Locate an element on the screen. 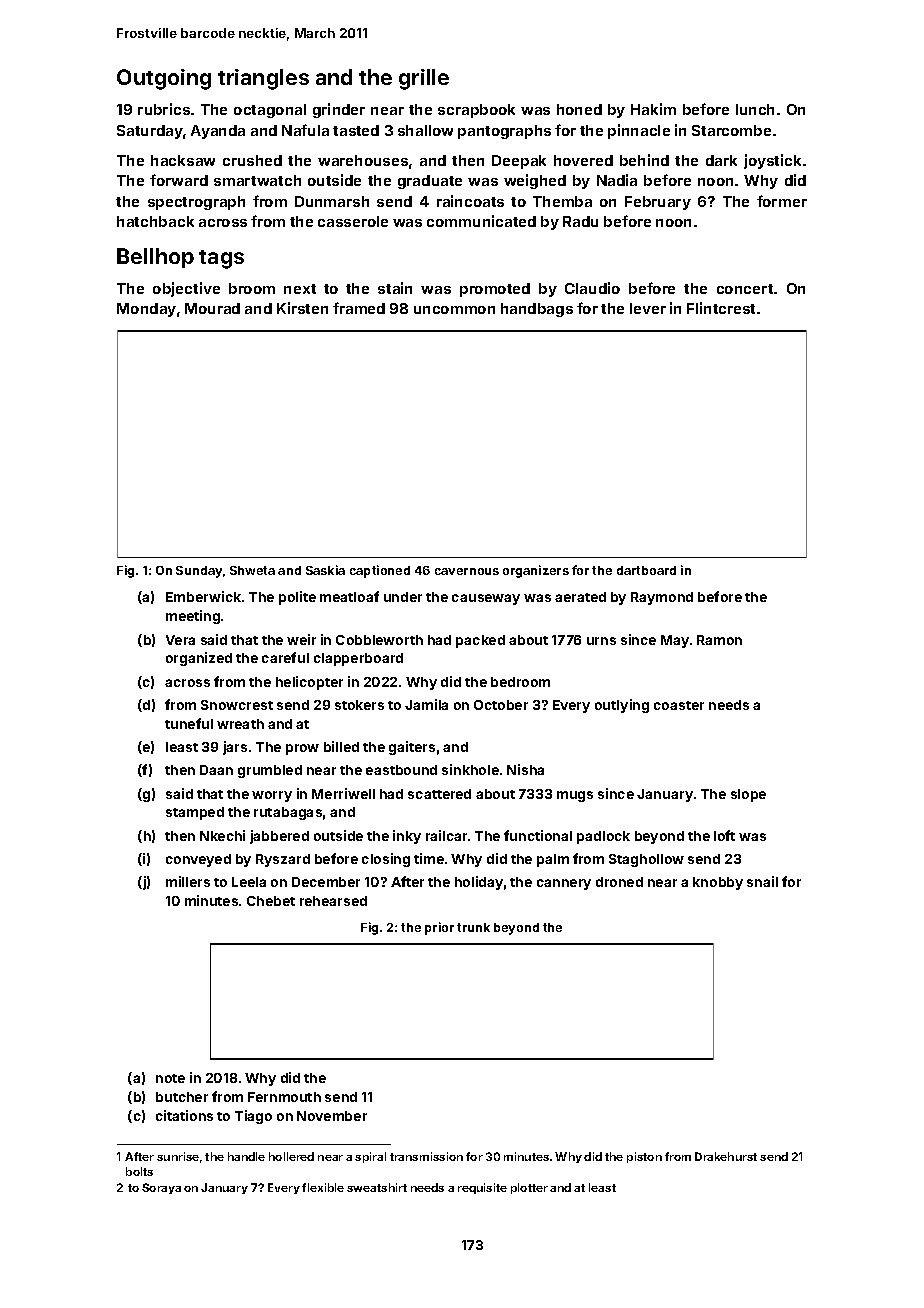 The image size is (924, 1308). stamped is located at coordinates (195, 813).
